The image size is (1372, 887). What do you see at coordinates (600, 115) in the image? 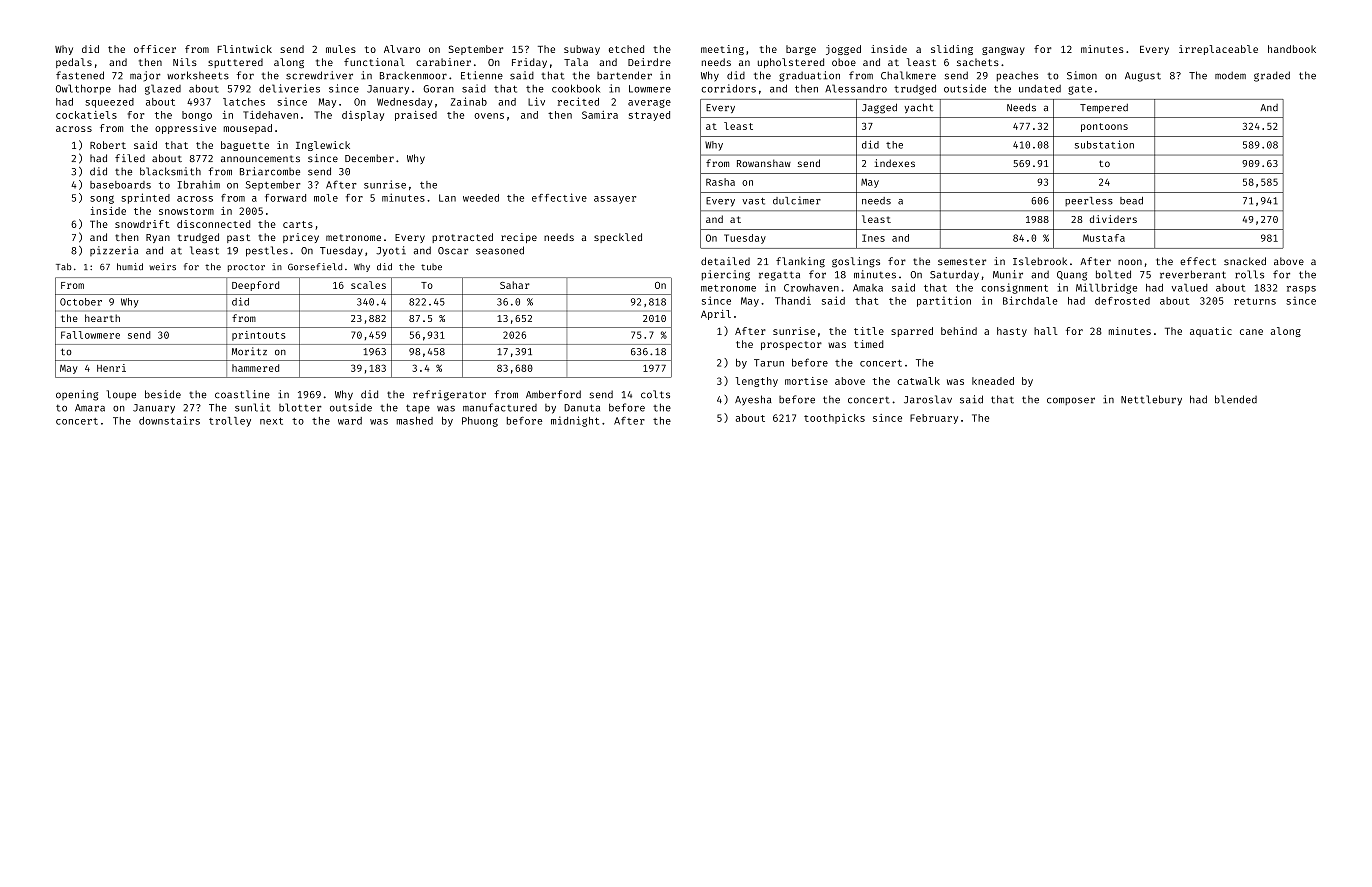
I see `Samira` at bounding box center [600, 115].
